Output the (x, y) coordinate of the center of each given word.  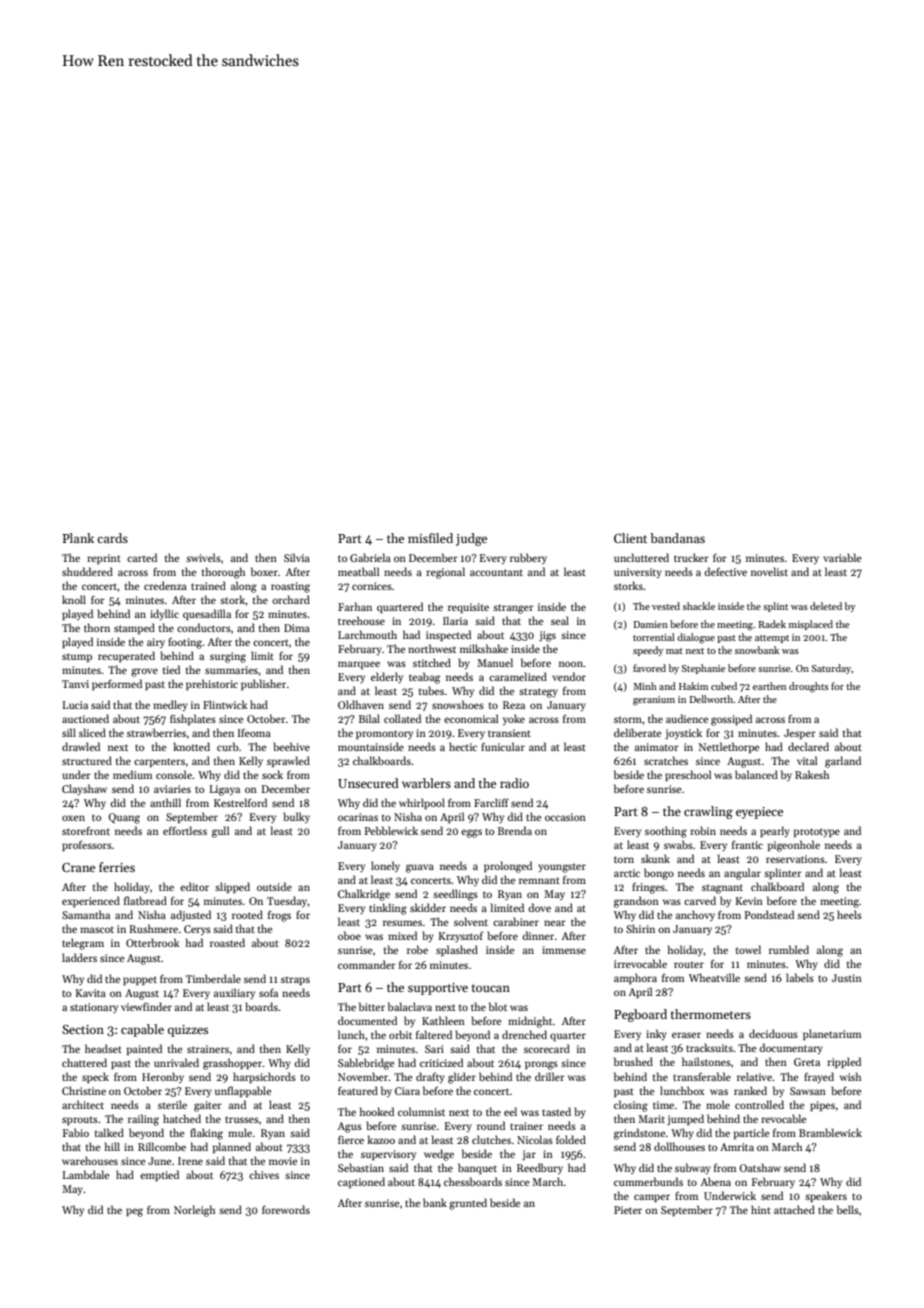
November (363, 1076)
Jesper (800, 734)
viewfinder (146, 1006)
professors (87, 845)
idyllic (164, 614)
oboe (349, 935)
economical (471, 718)
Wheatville (714, 977)
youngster (562, 868)
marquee (359, 665)
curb (228, 746)
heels (849, 914)
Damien (650, 624)
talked (109, 1132)
